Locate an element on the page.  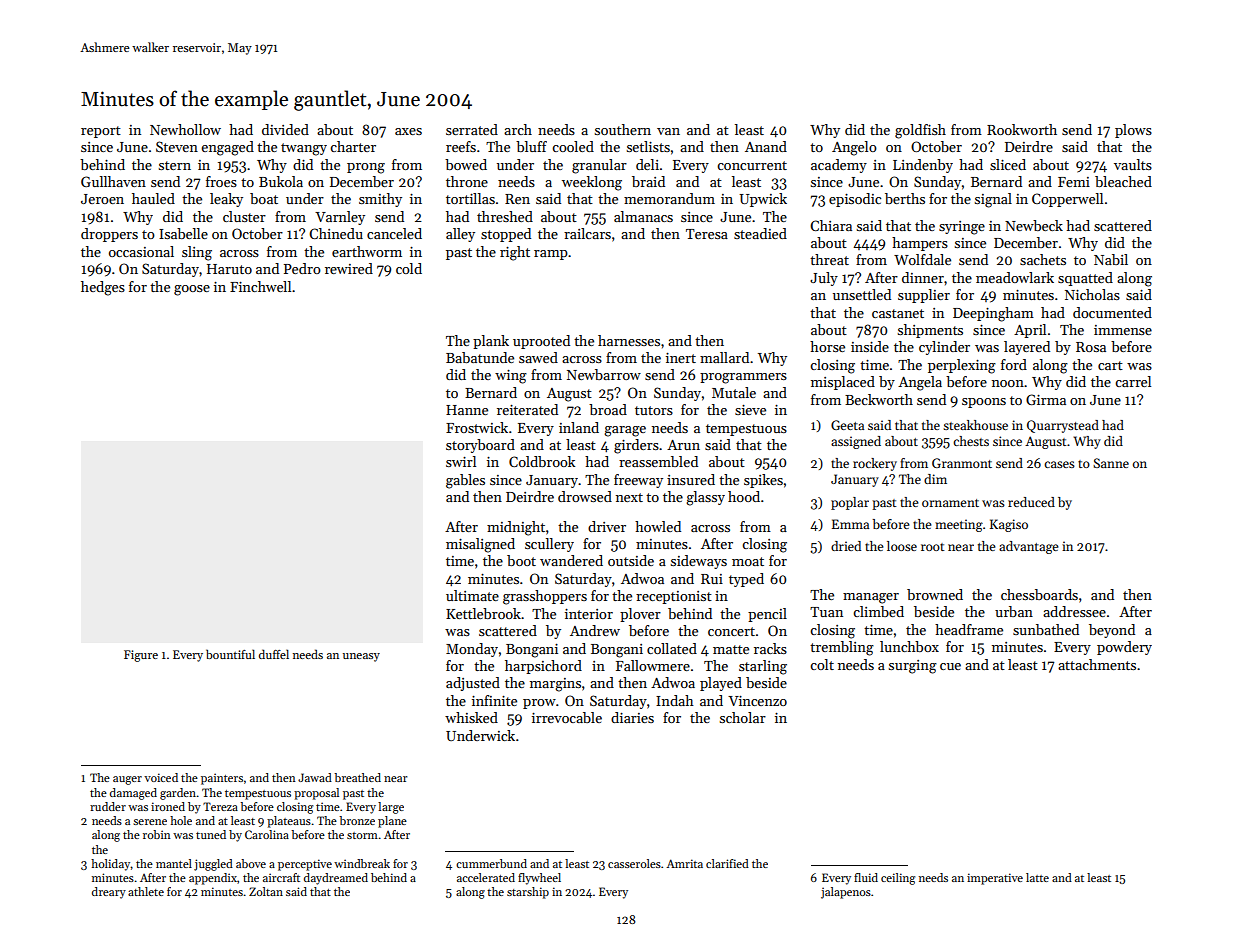
starship is located at coordinates (528, 893).
